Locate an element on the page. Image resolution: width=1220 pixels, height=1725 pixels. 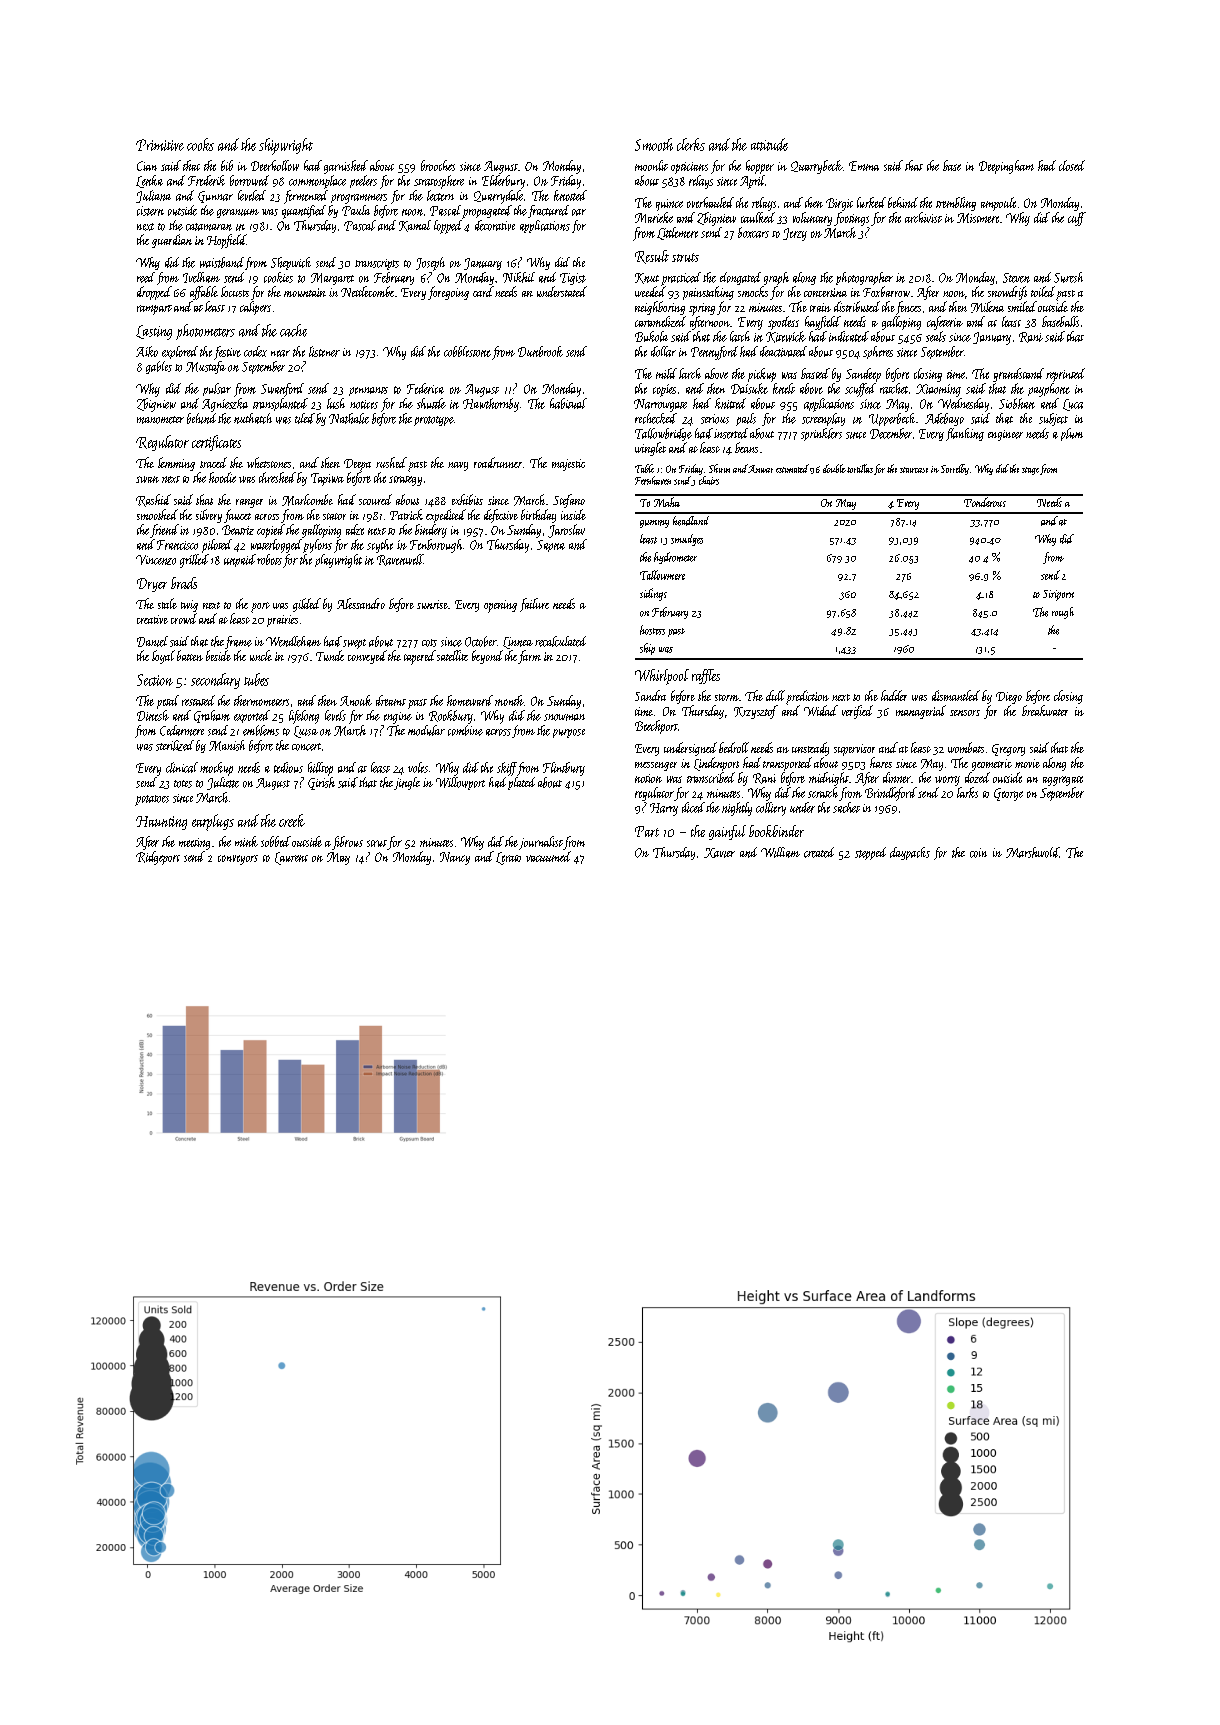
cooks is located at coordinates (200, 144).
